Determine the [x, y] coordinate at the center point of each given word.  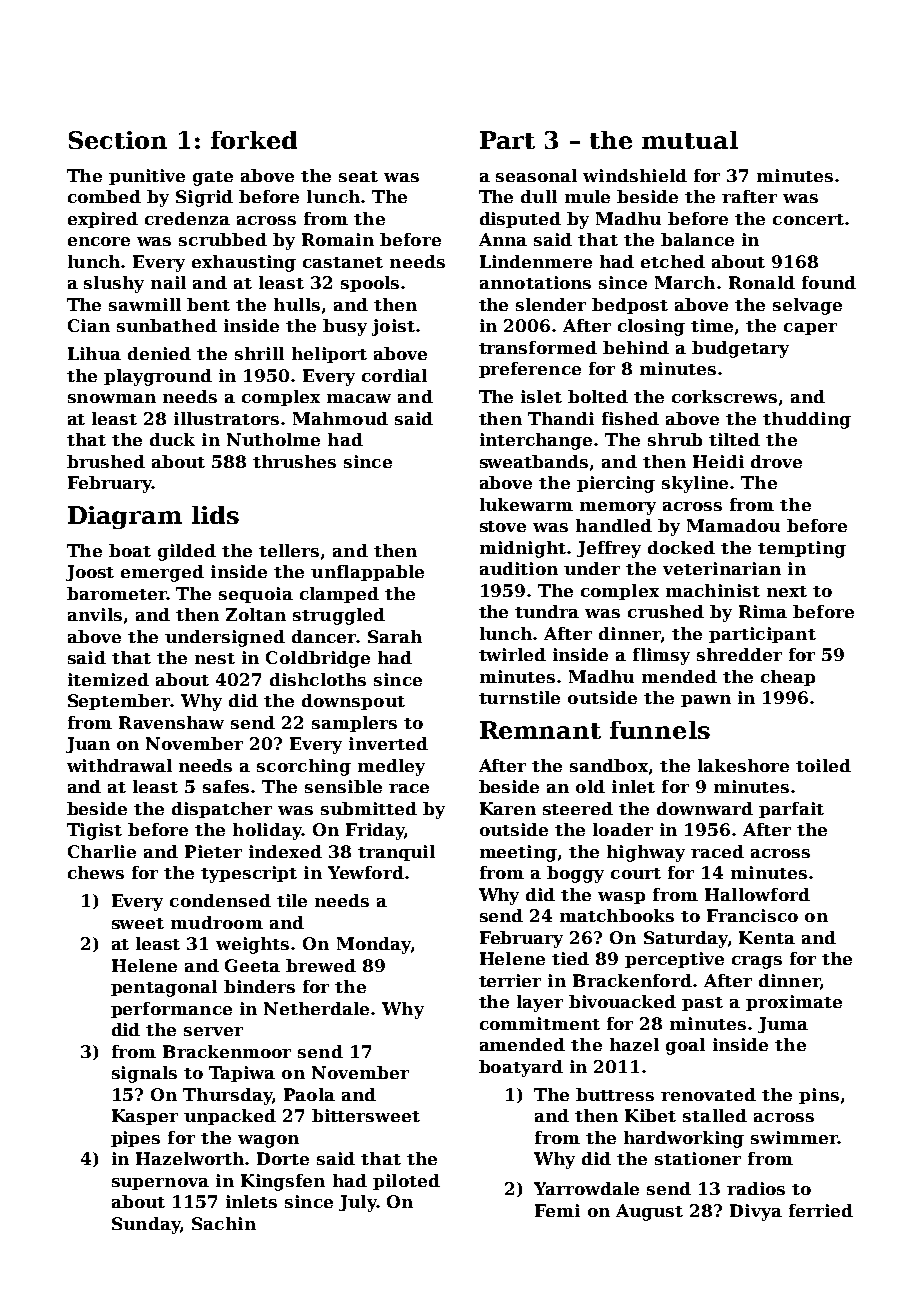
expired [103, 220]
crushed [666, 611]
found [829, 282]
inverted [388, 743]
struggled [339, 616]
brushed [106, 461]
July [358, 1203]
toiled [823, 765]
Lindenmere [536, 261]
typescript [249, 874]
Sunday [146, 1225]
